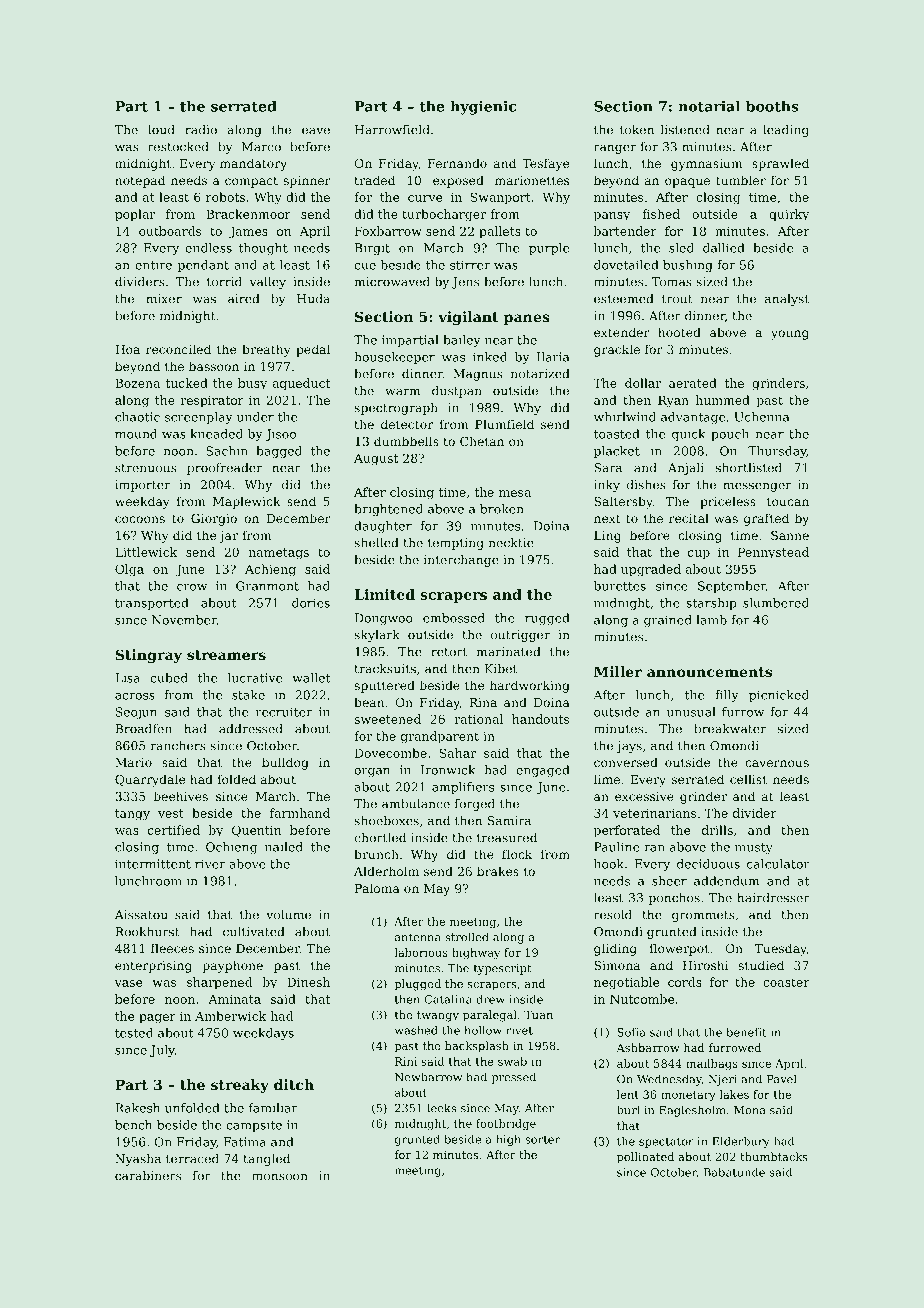 This screenshot has height=1308, width=924. Describe the element at coordinates (517, 854) in the screenshot. I see `flock` at that location.
